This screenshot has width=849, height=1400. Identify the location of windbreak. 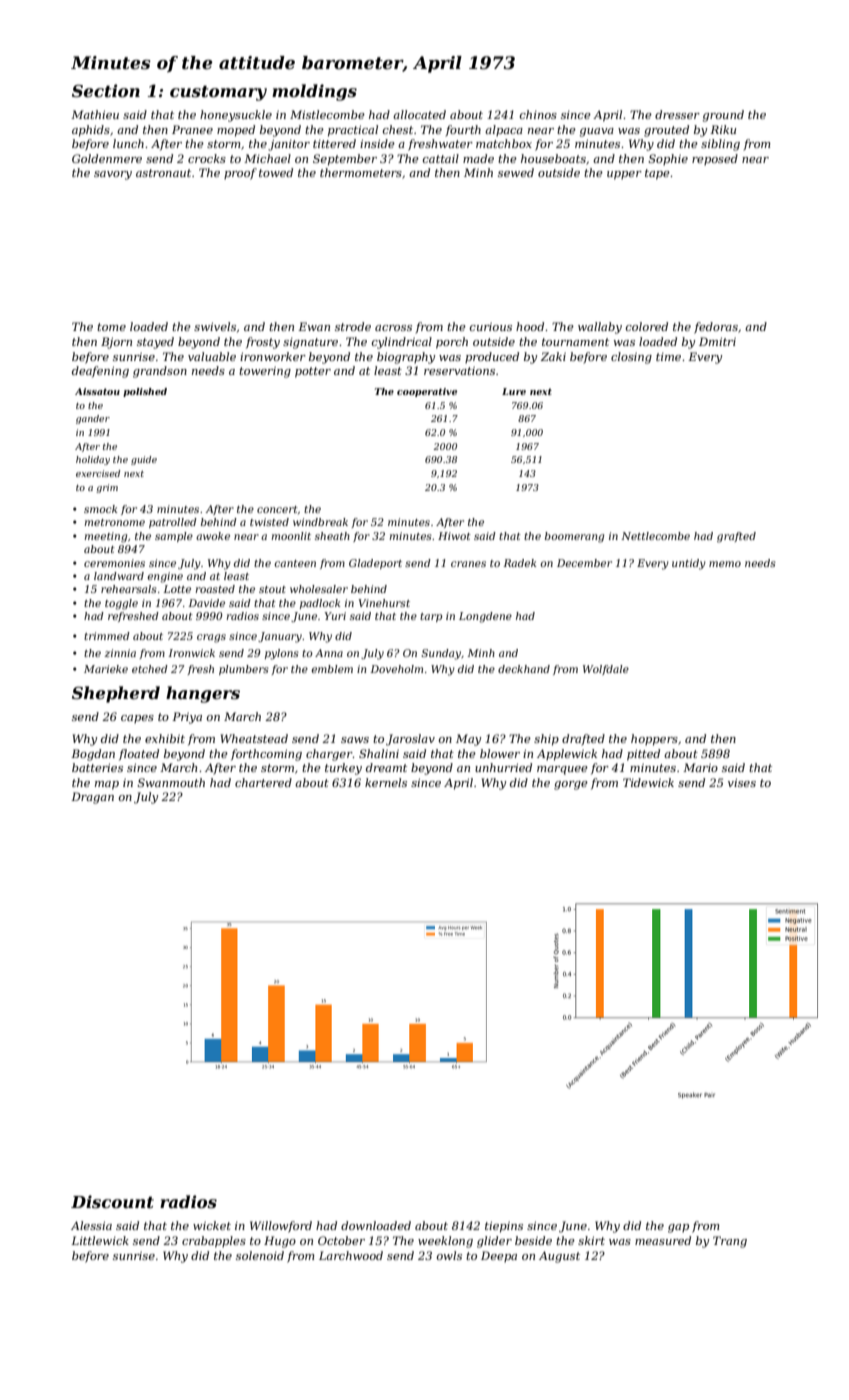
(320, 522).
